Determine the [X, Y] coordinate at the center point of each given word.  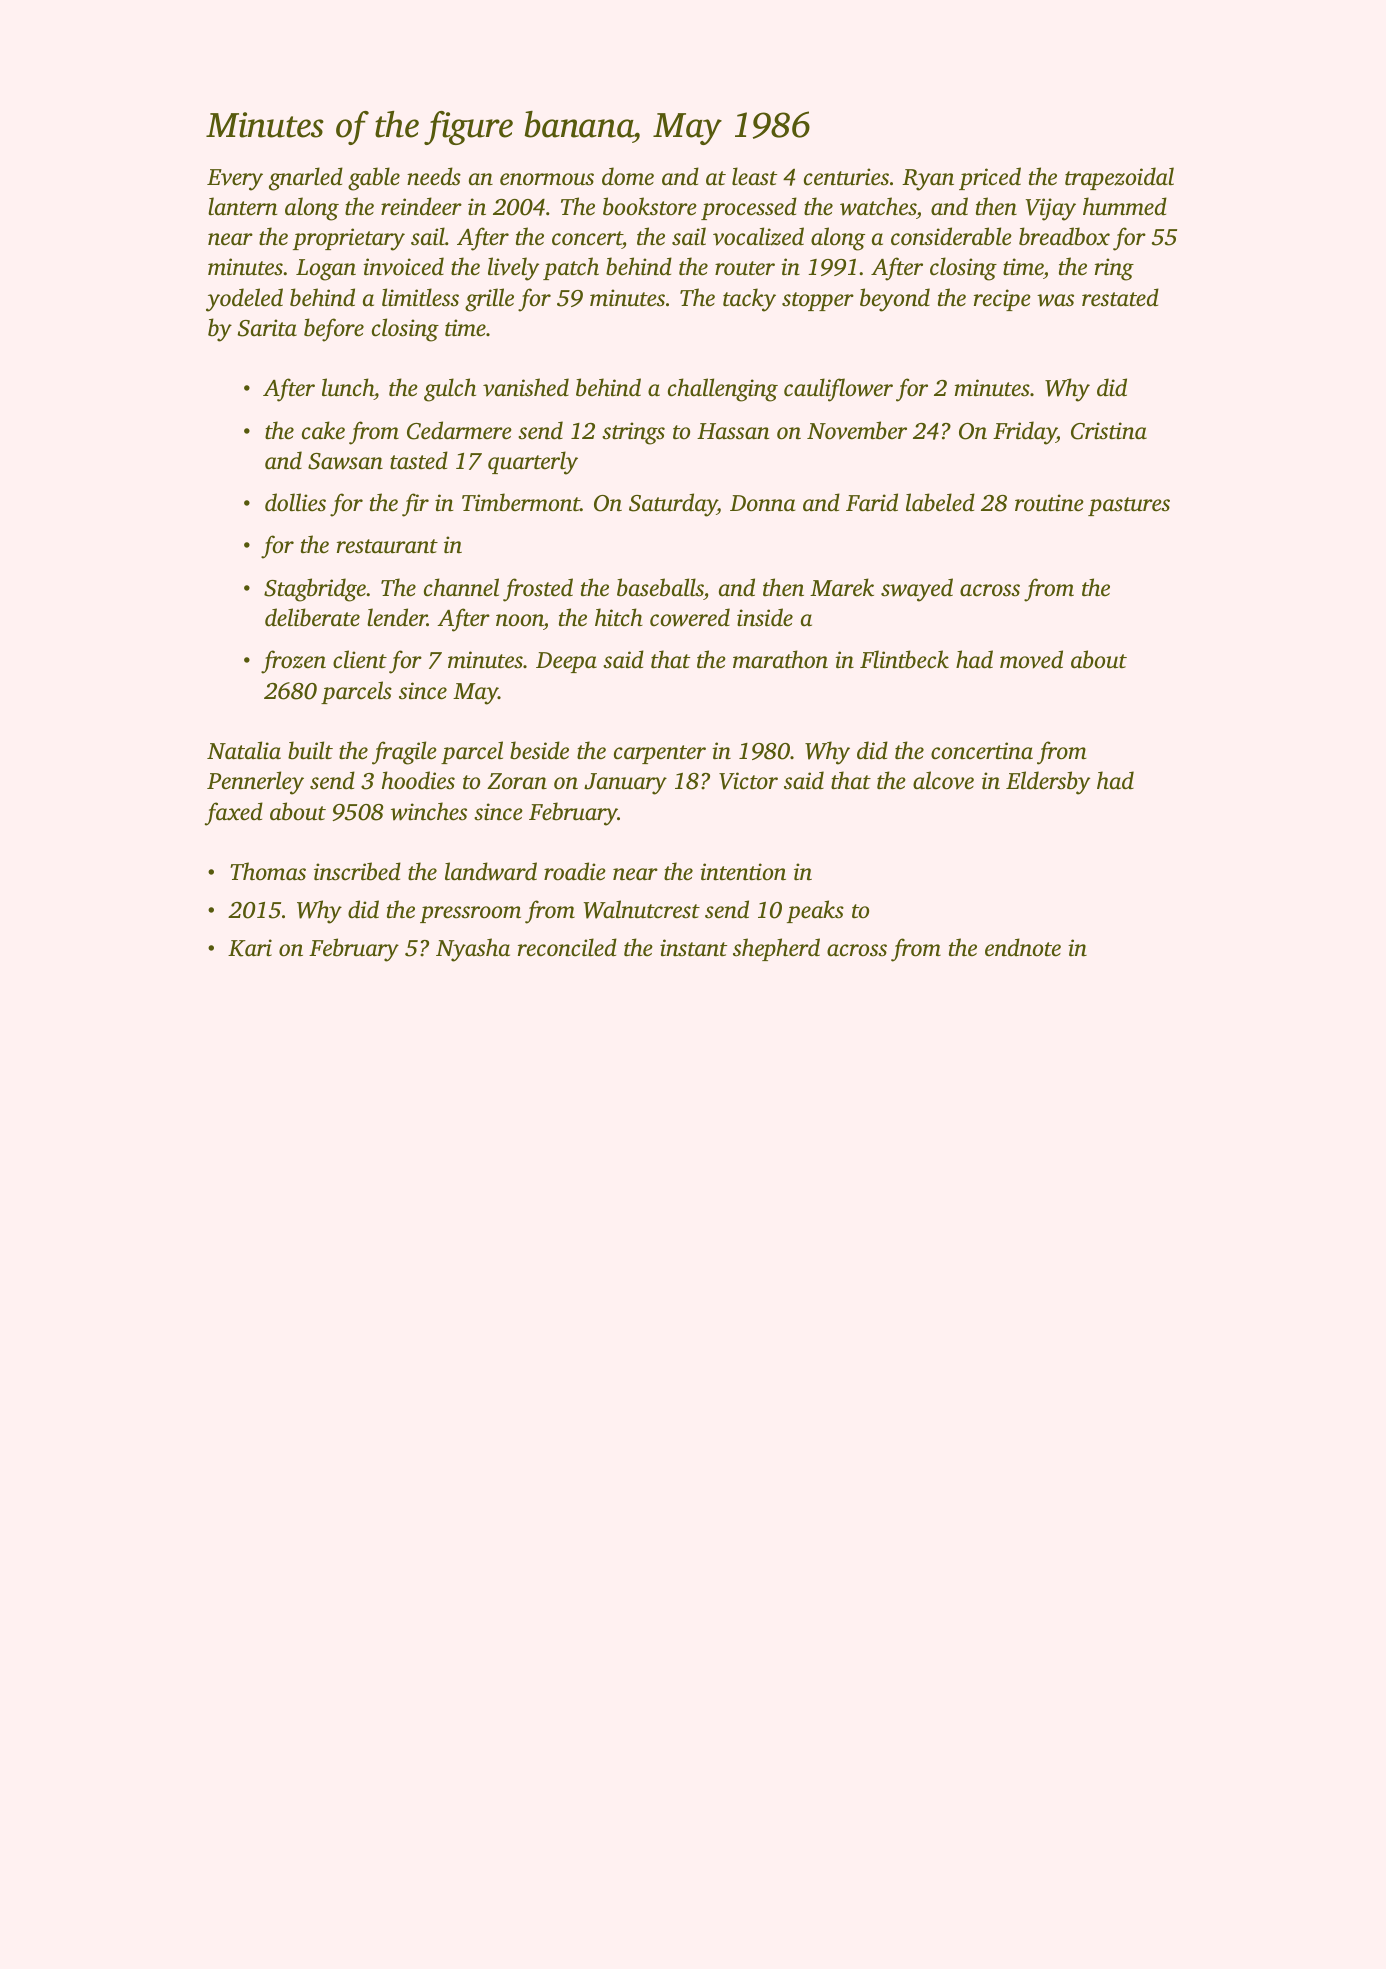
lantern [243, 206]
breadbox [1064, 236]
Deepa [566, 662]
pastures [1129, 506]
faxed [234, 814]
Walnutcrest [642, 909]
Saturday [673, 505]
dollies [295, 502]
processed [749, 208]
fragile [404, 753]
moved [1031, 659]
